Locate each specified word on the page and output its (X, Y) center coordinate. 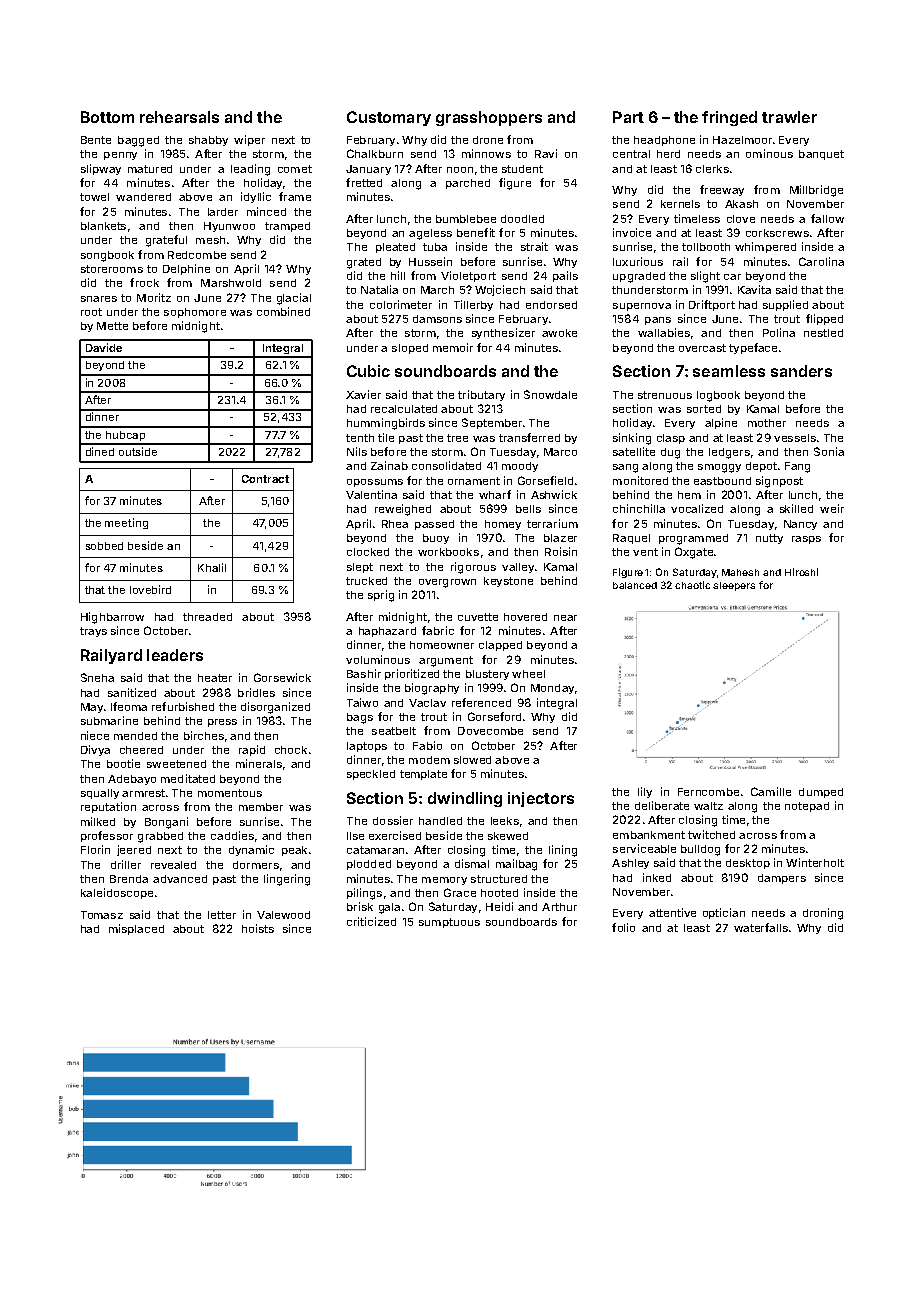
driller (126, 864)
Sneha (97, 677)
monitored (640, 480)
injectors (541, 799)
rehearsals (179, 117)
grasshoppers (489, 118)
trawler (789, 117)
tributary (481, 395)
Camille (771, 791)
